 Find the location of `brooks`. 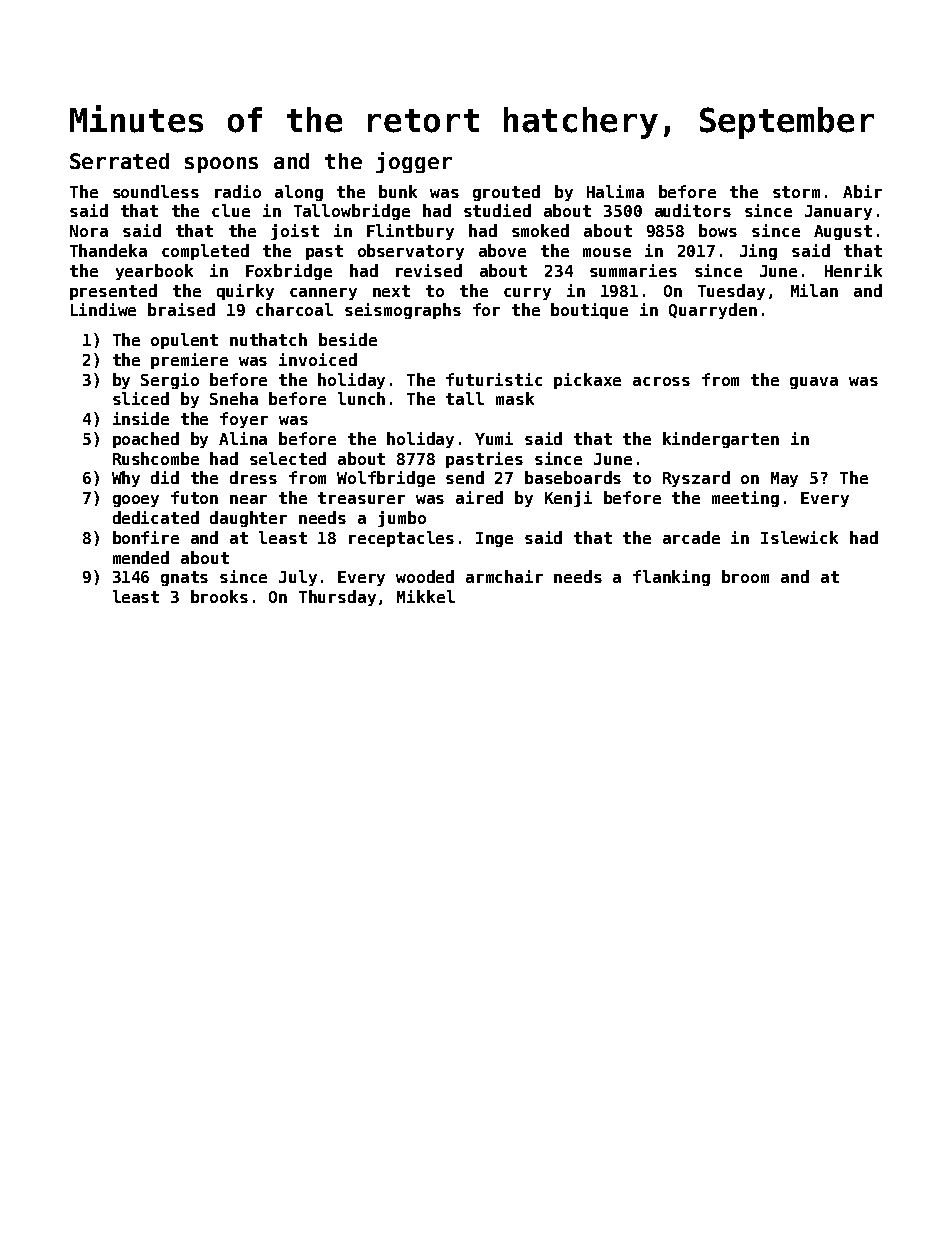

brooks is located at coordinates (219, 596).
